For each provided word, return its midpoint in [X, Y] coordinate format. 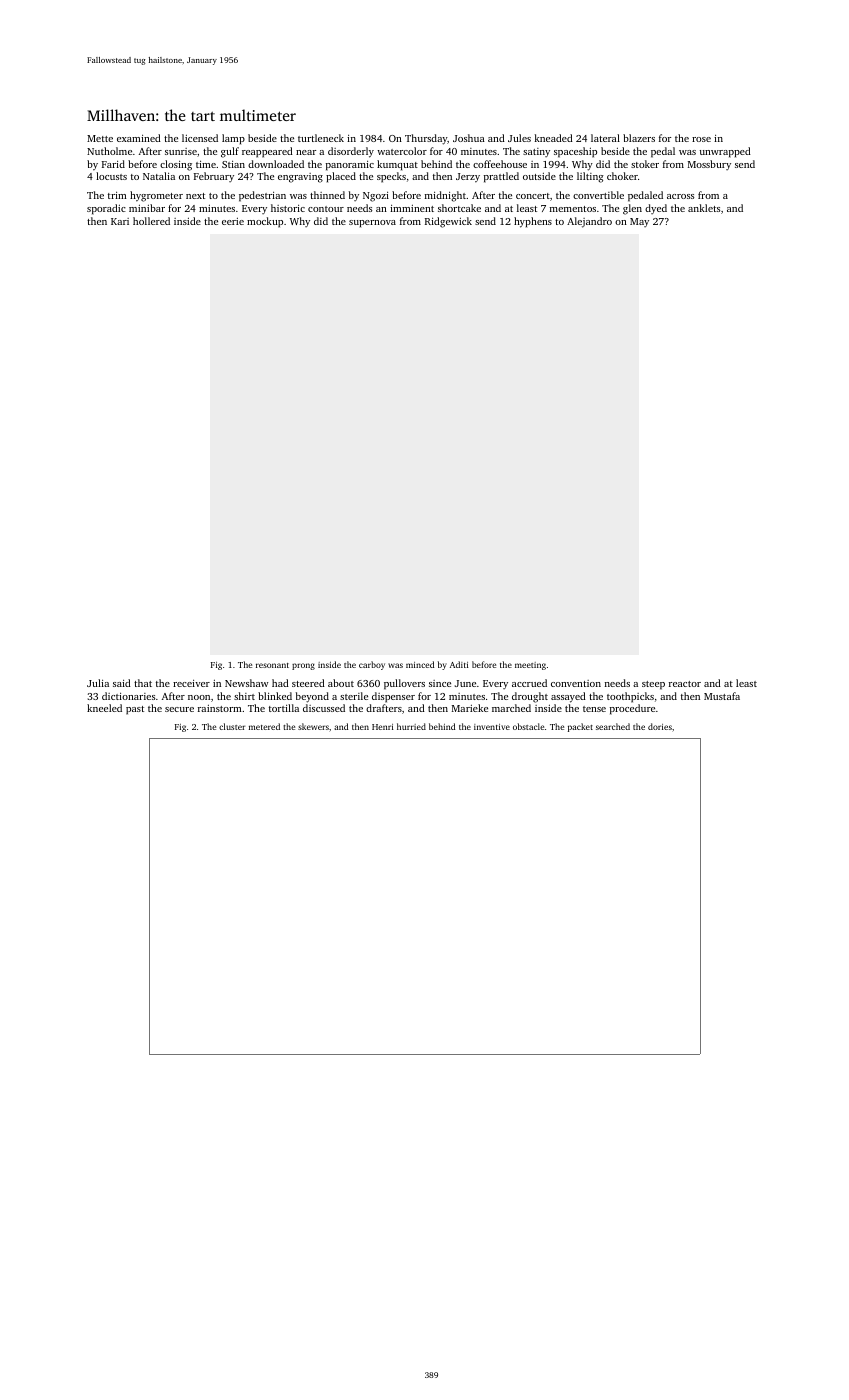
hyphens [533, 222]
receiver [191, 683]
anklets [704, 208]
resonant [272, 665]
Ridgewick [448, 222]
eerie [233, 221]
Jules [519, 138]
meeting [530, 666]
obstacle [528, 726]
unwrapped [725, 152]
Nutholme [109, 151]
